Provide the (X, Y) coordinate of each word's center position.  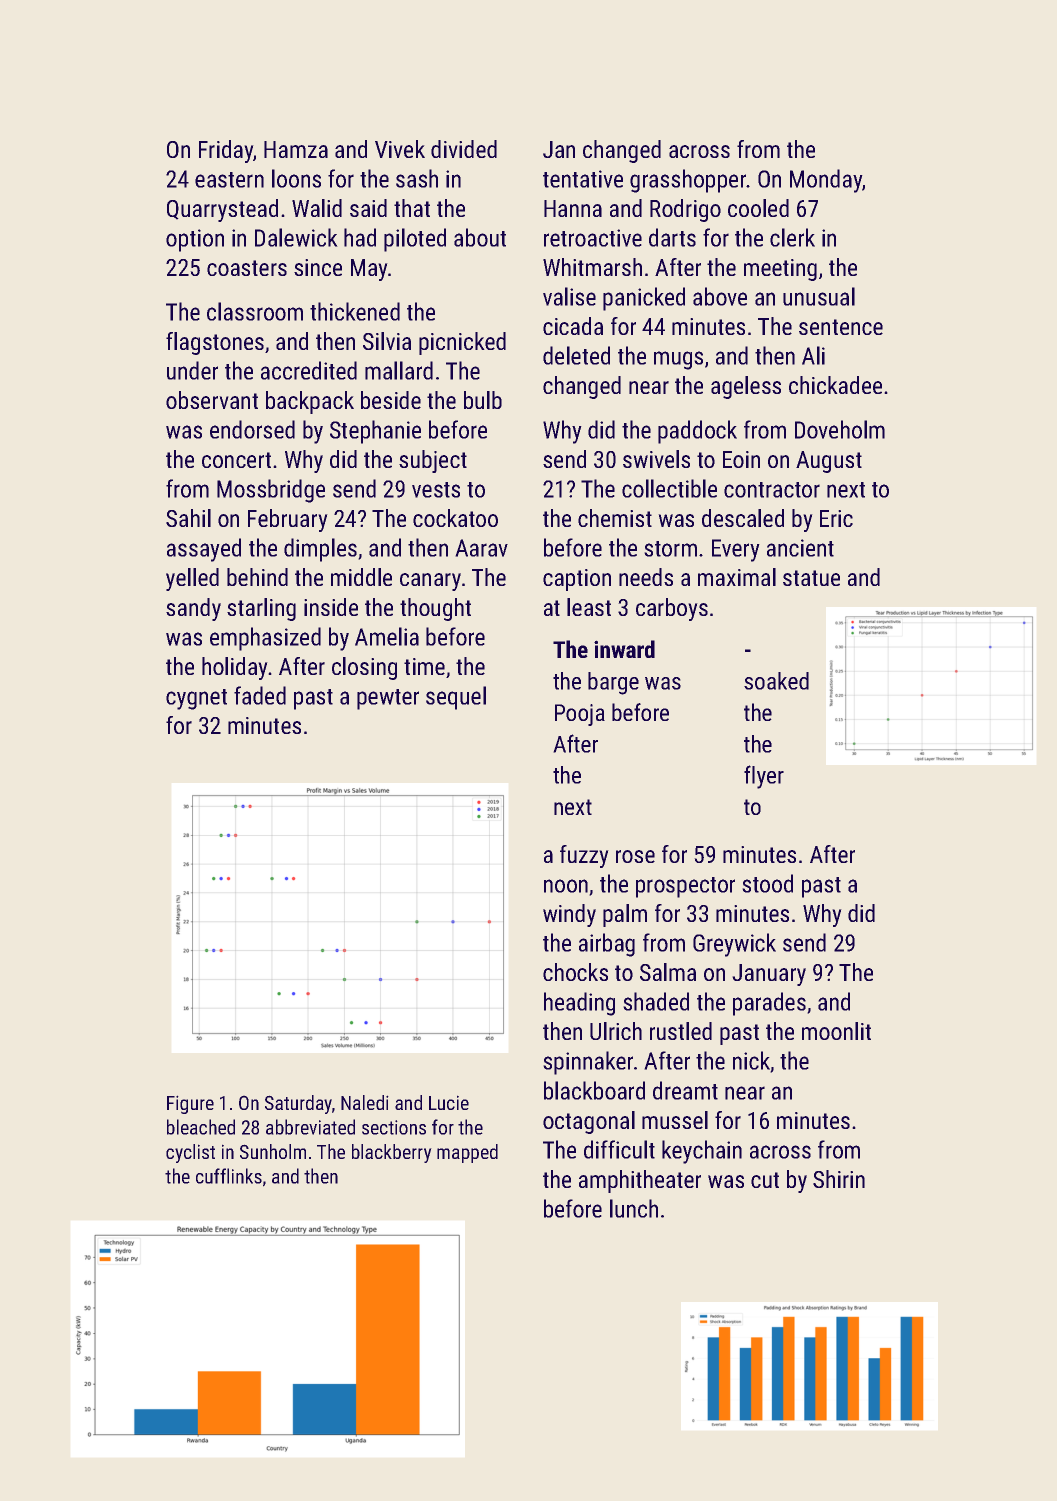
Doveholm (840, 429)
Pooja (580, 715)
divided (464, 149)
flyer (764, 777)
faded (260, 695)
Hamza (296, 149)
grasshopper (688, 181)
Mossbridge (271, 491)
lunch (634, 1208)
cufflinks (229, 1176)
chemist (615, 518)
